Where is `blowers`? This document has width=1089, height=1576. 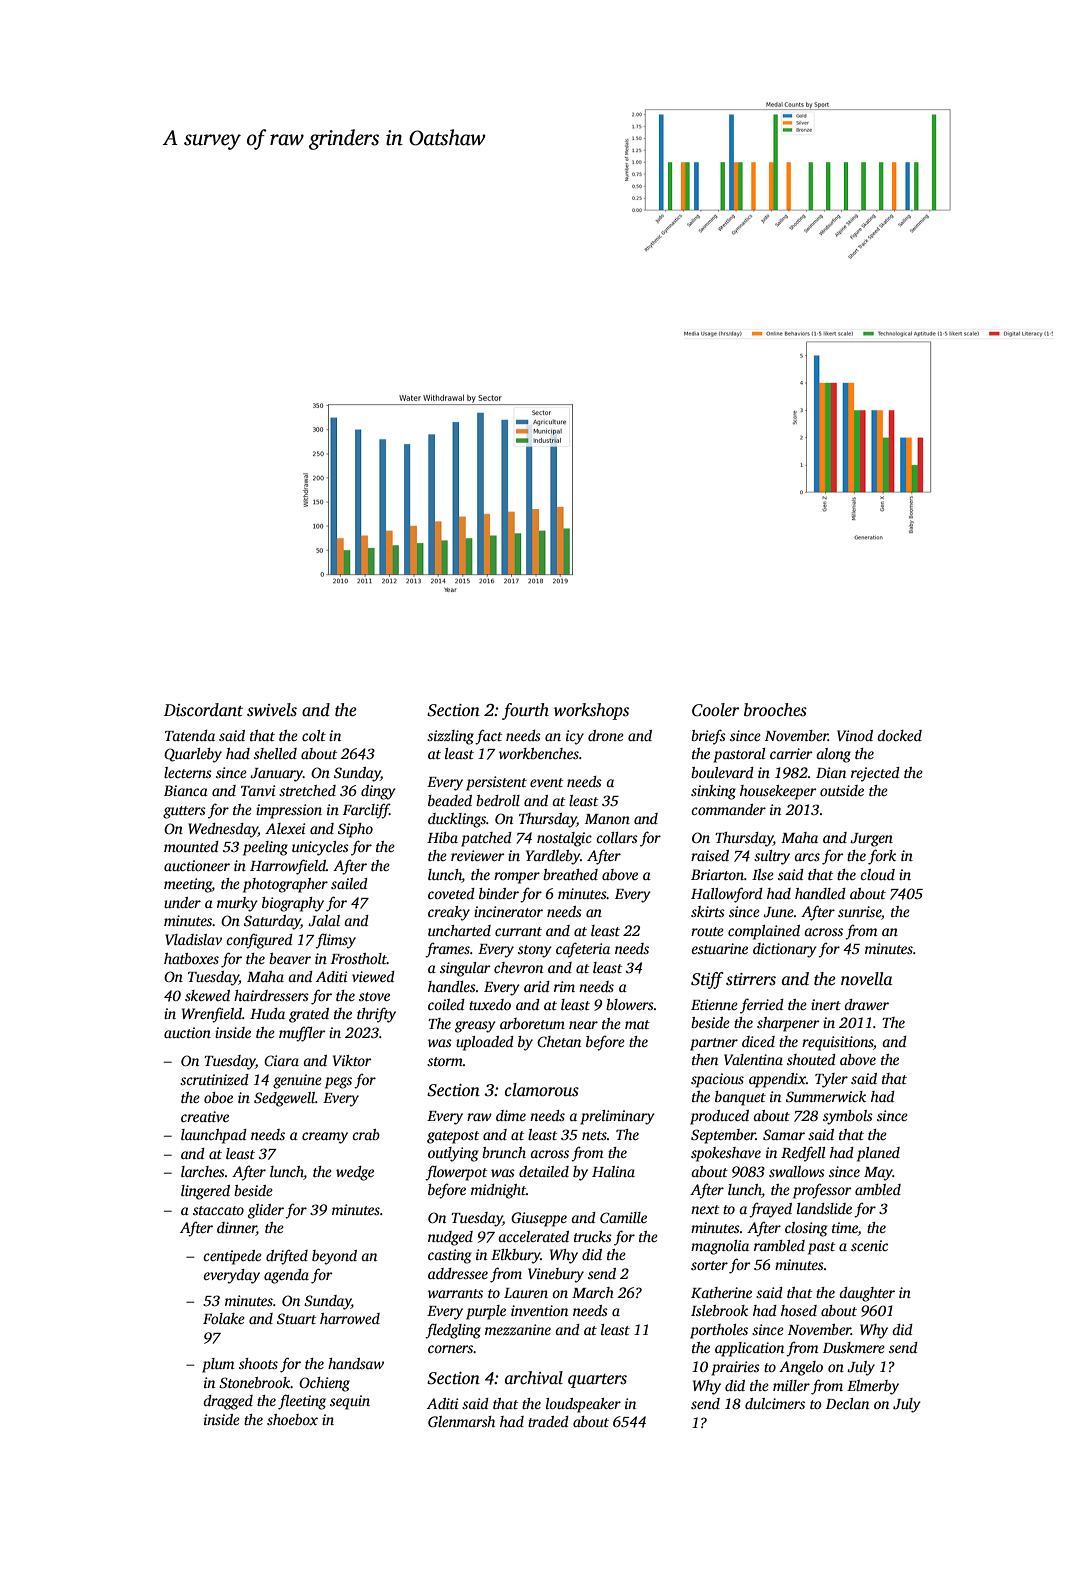
blowers is located at coordinates (630, 1004).
